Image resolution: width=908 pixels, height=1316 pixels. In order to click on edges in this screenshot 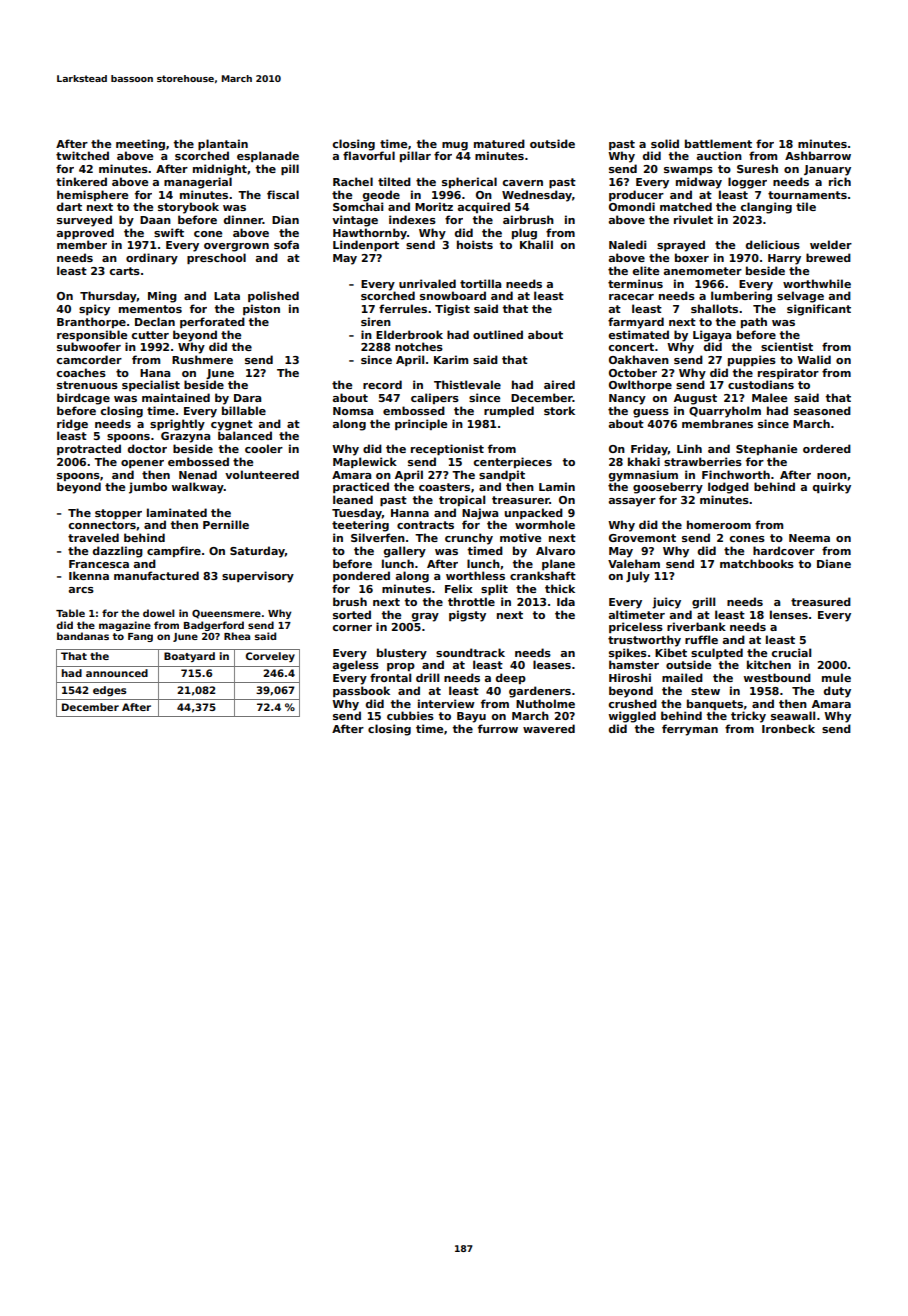, I will do `click(110, 691)`.
